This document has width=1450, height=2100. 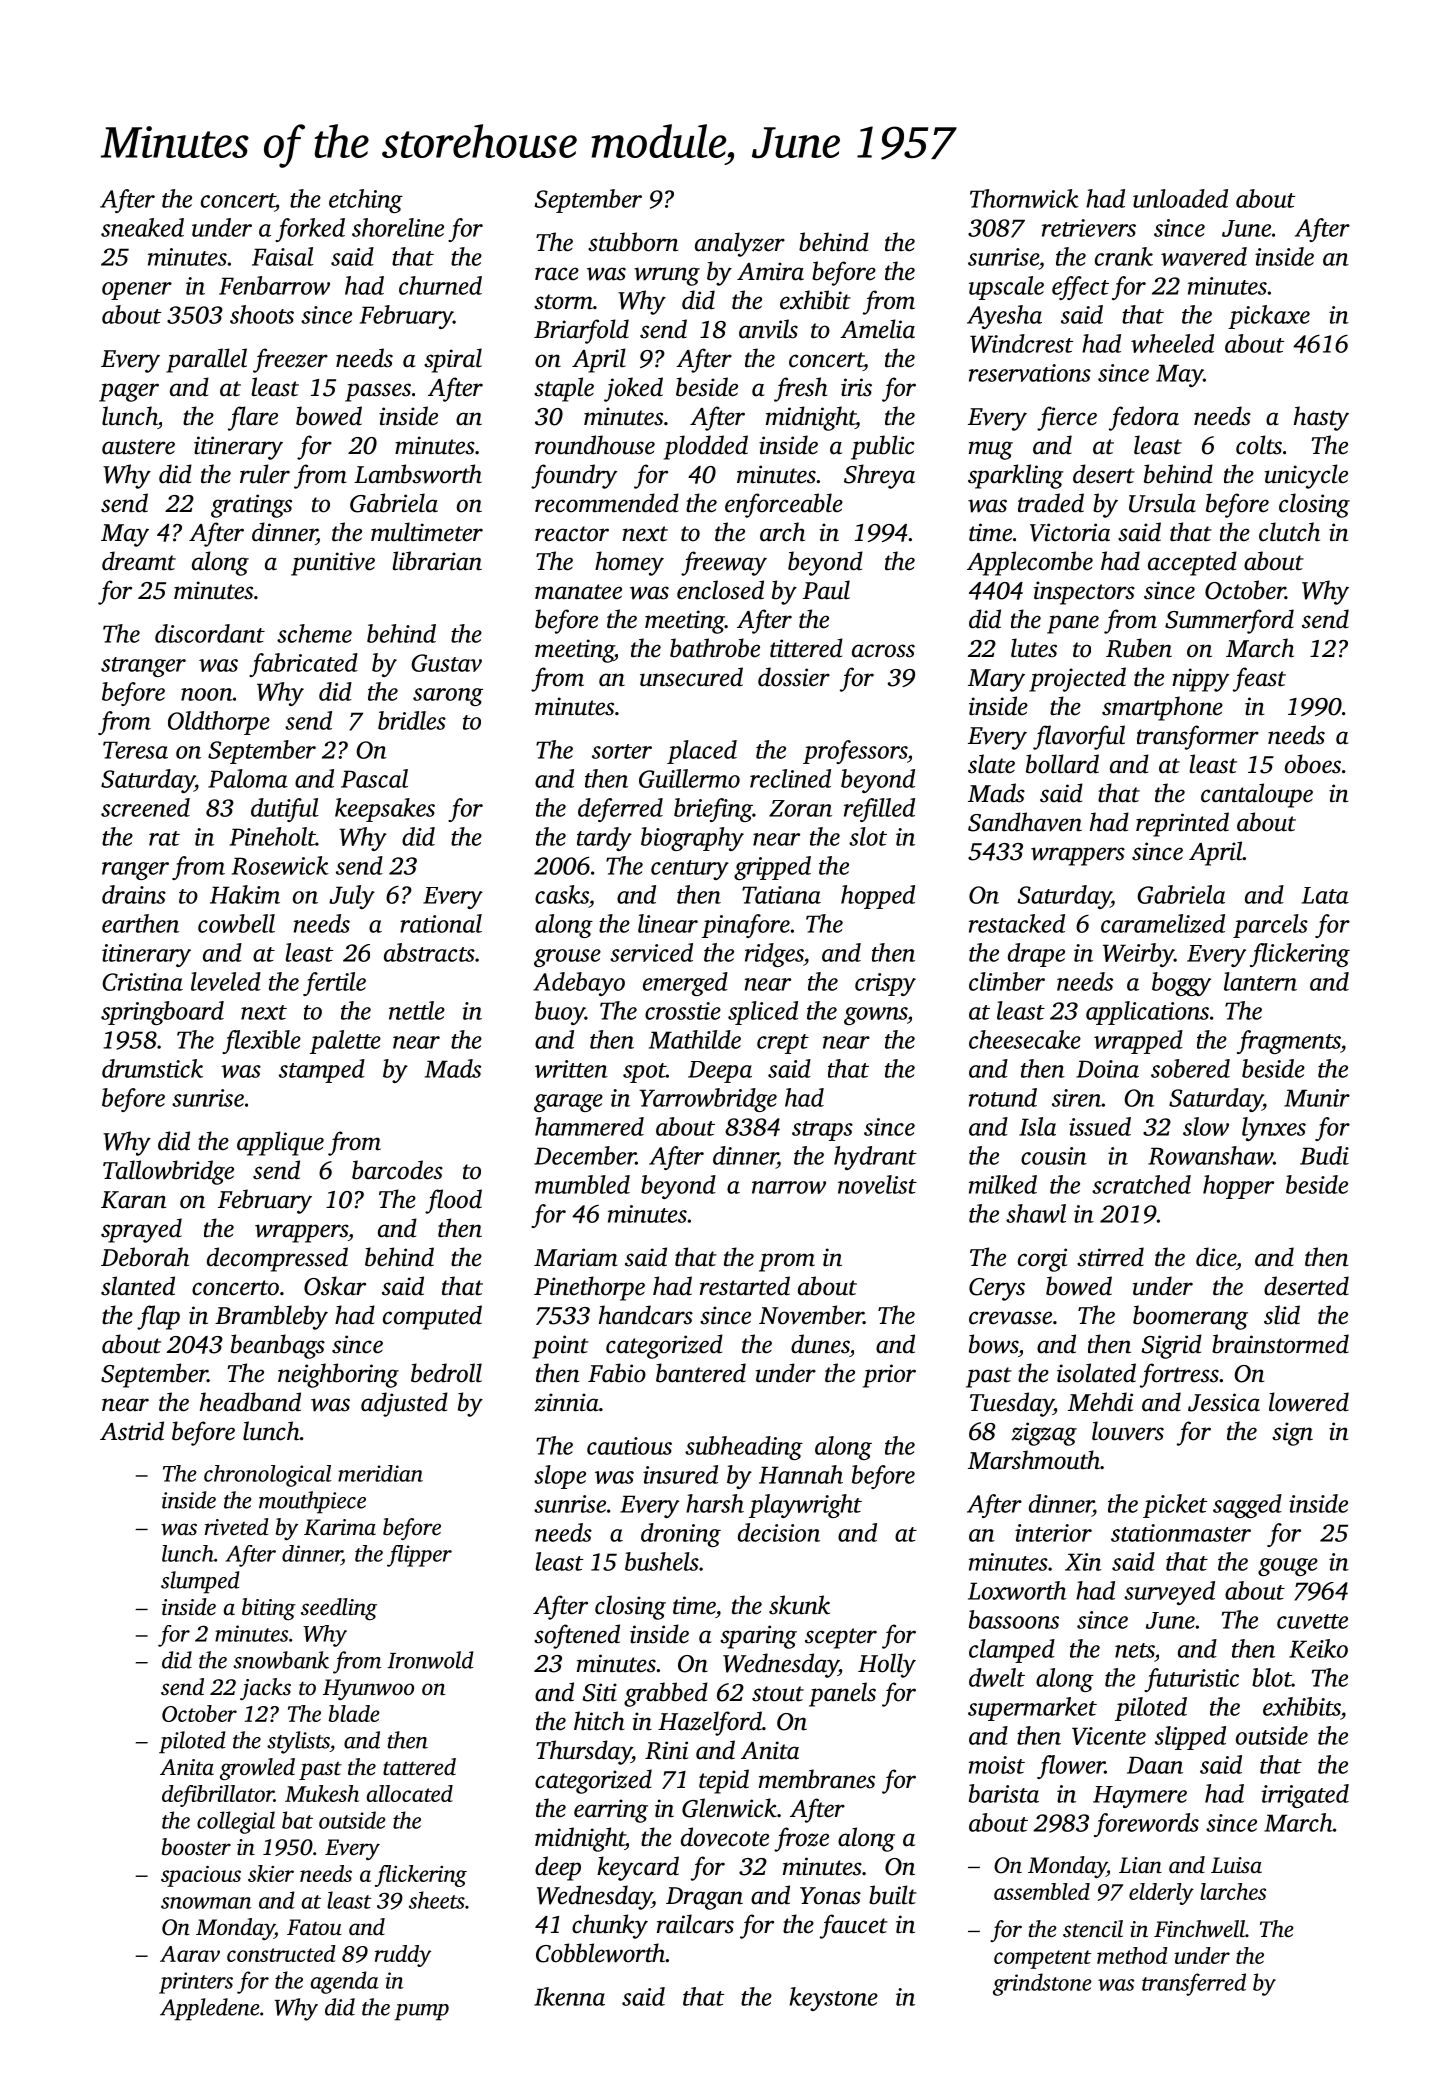 I want to click on Shreya, so click(x=879, y=476).
